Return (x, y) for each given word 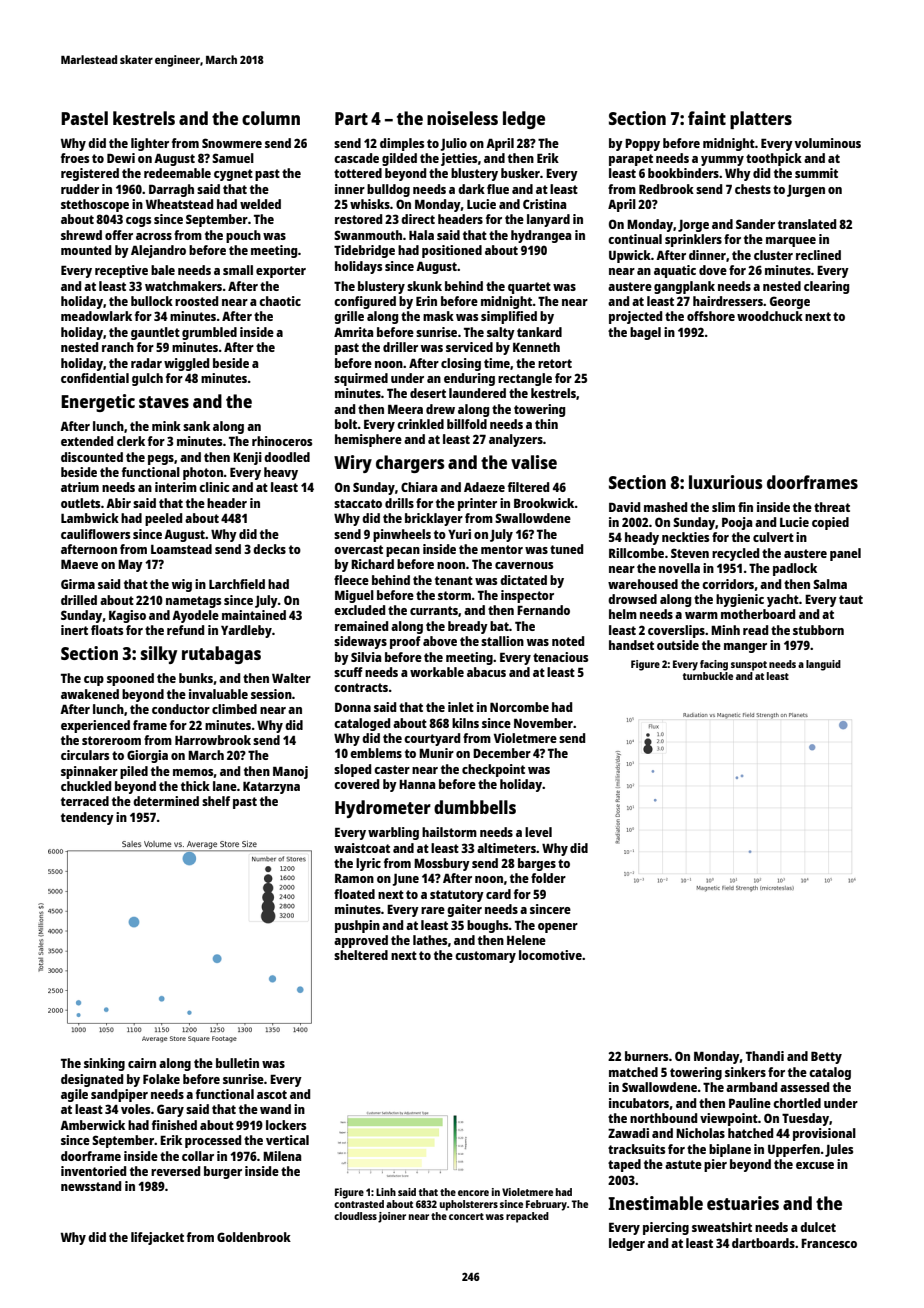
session (271, 694)
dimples (402, 144)
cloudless (355, 1216)
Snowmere (232, 143)
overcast (358, 549)
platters (761, 120)
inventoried (93, 1171)
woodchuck (770, 316)
